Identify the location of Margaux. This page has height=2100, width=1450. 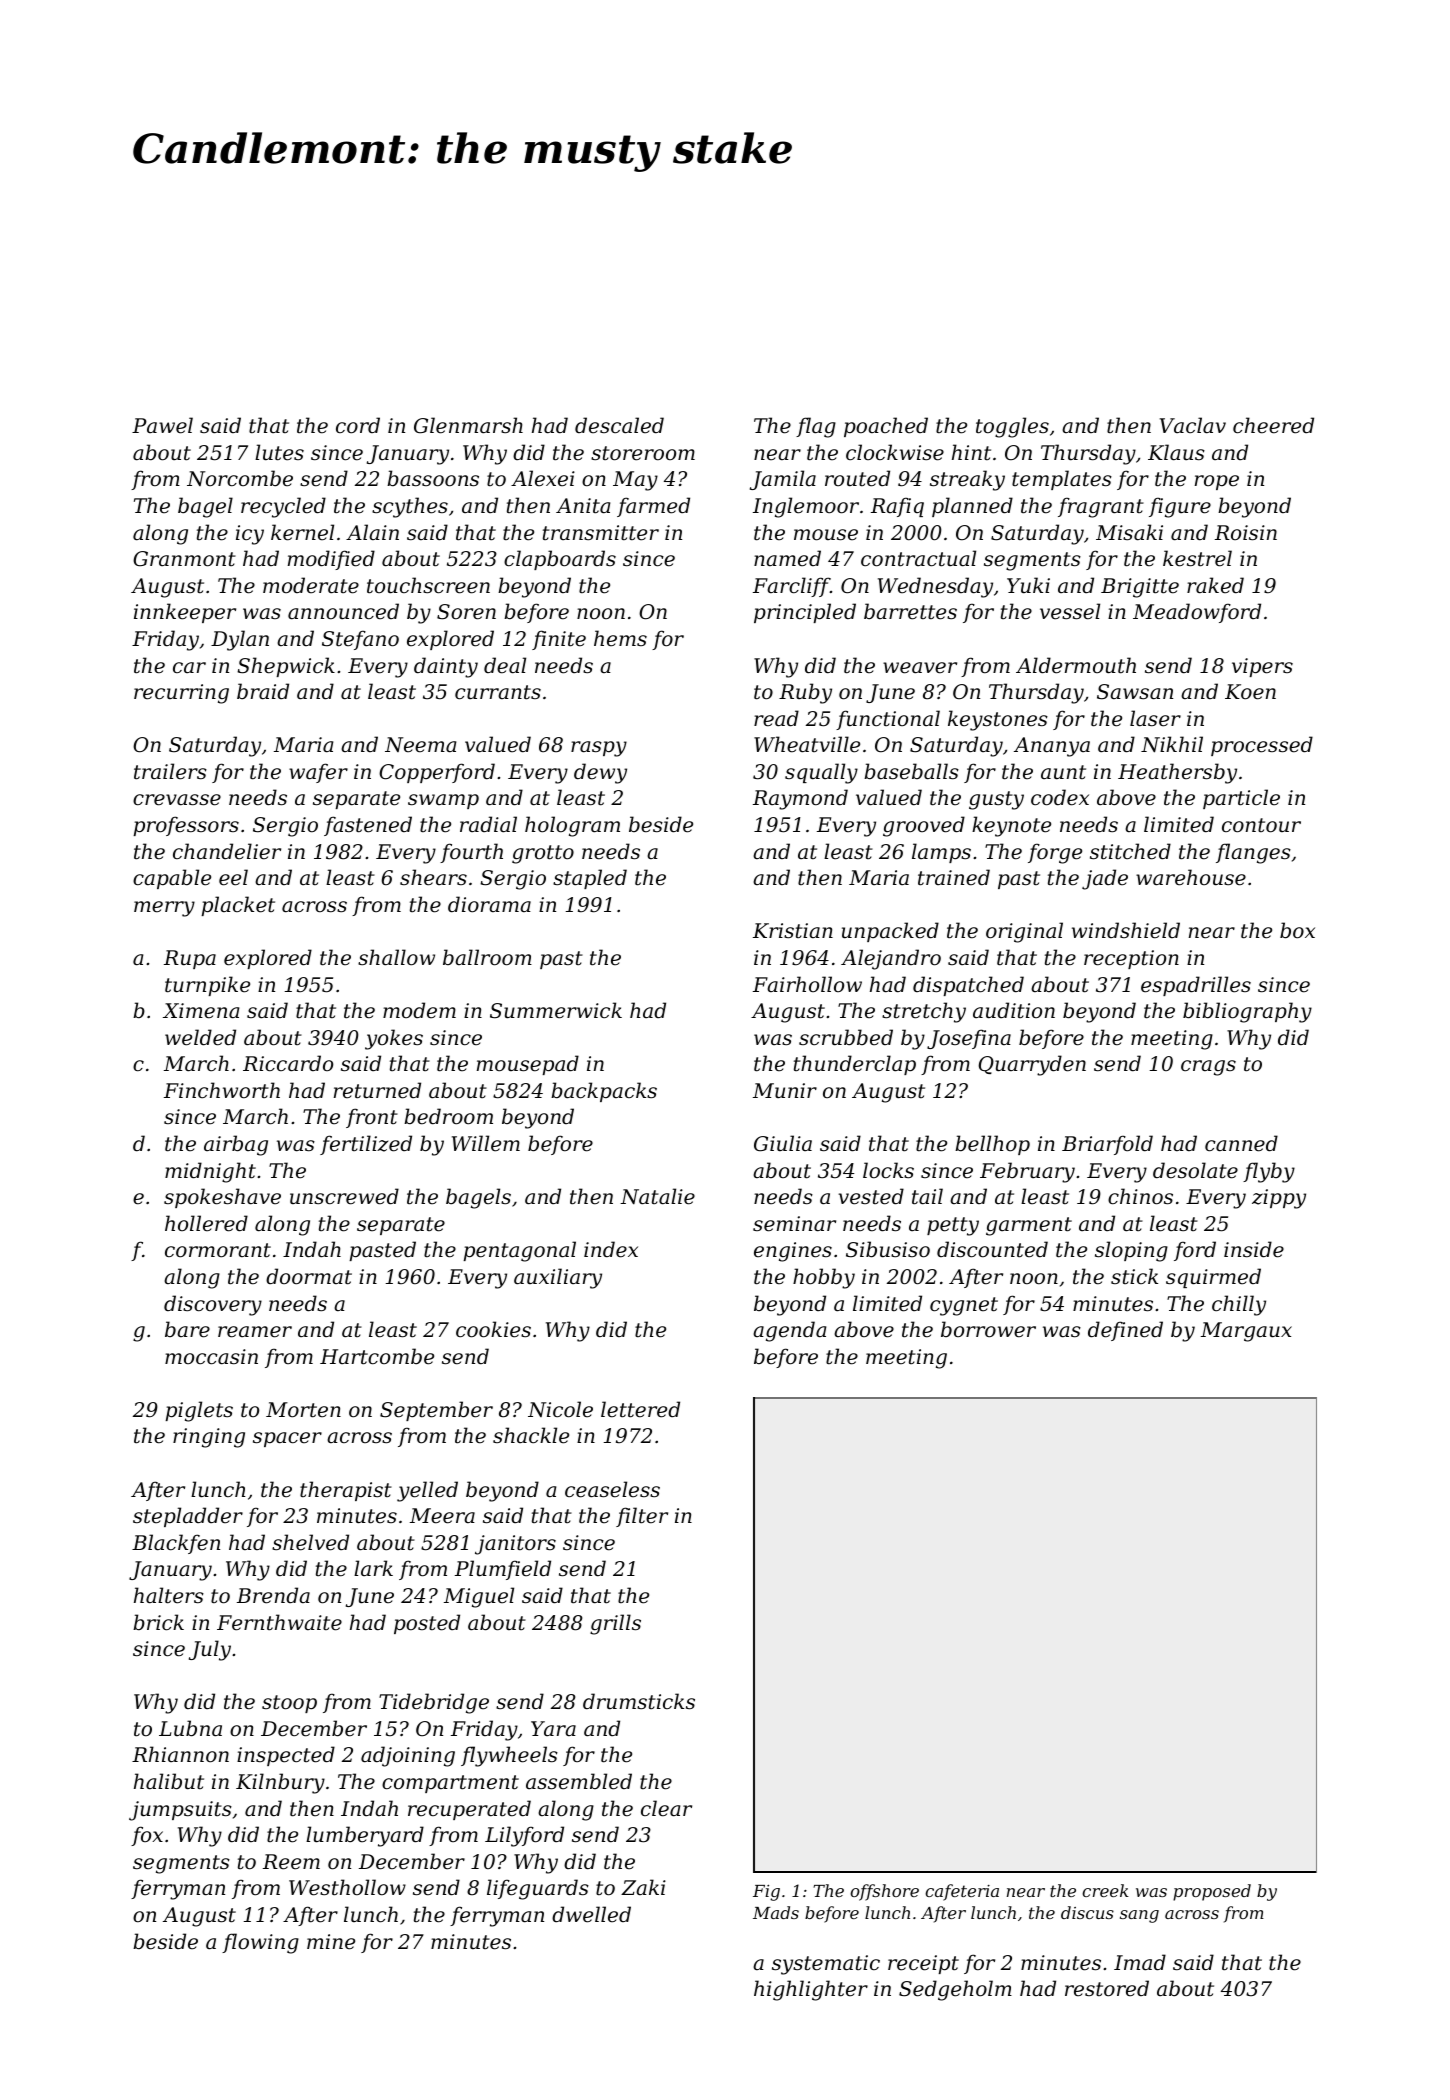
(1246, 1332).
